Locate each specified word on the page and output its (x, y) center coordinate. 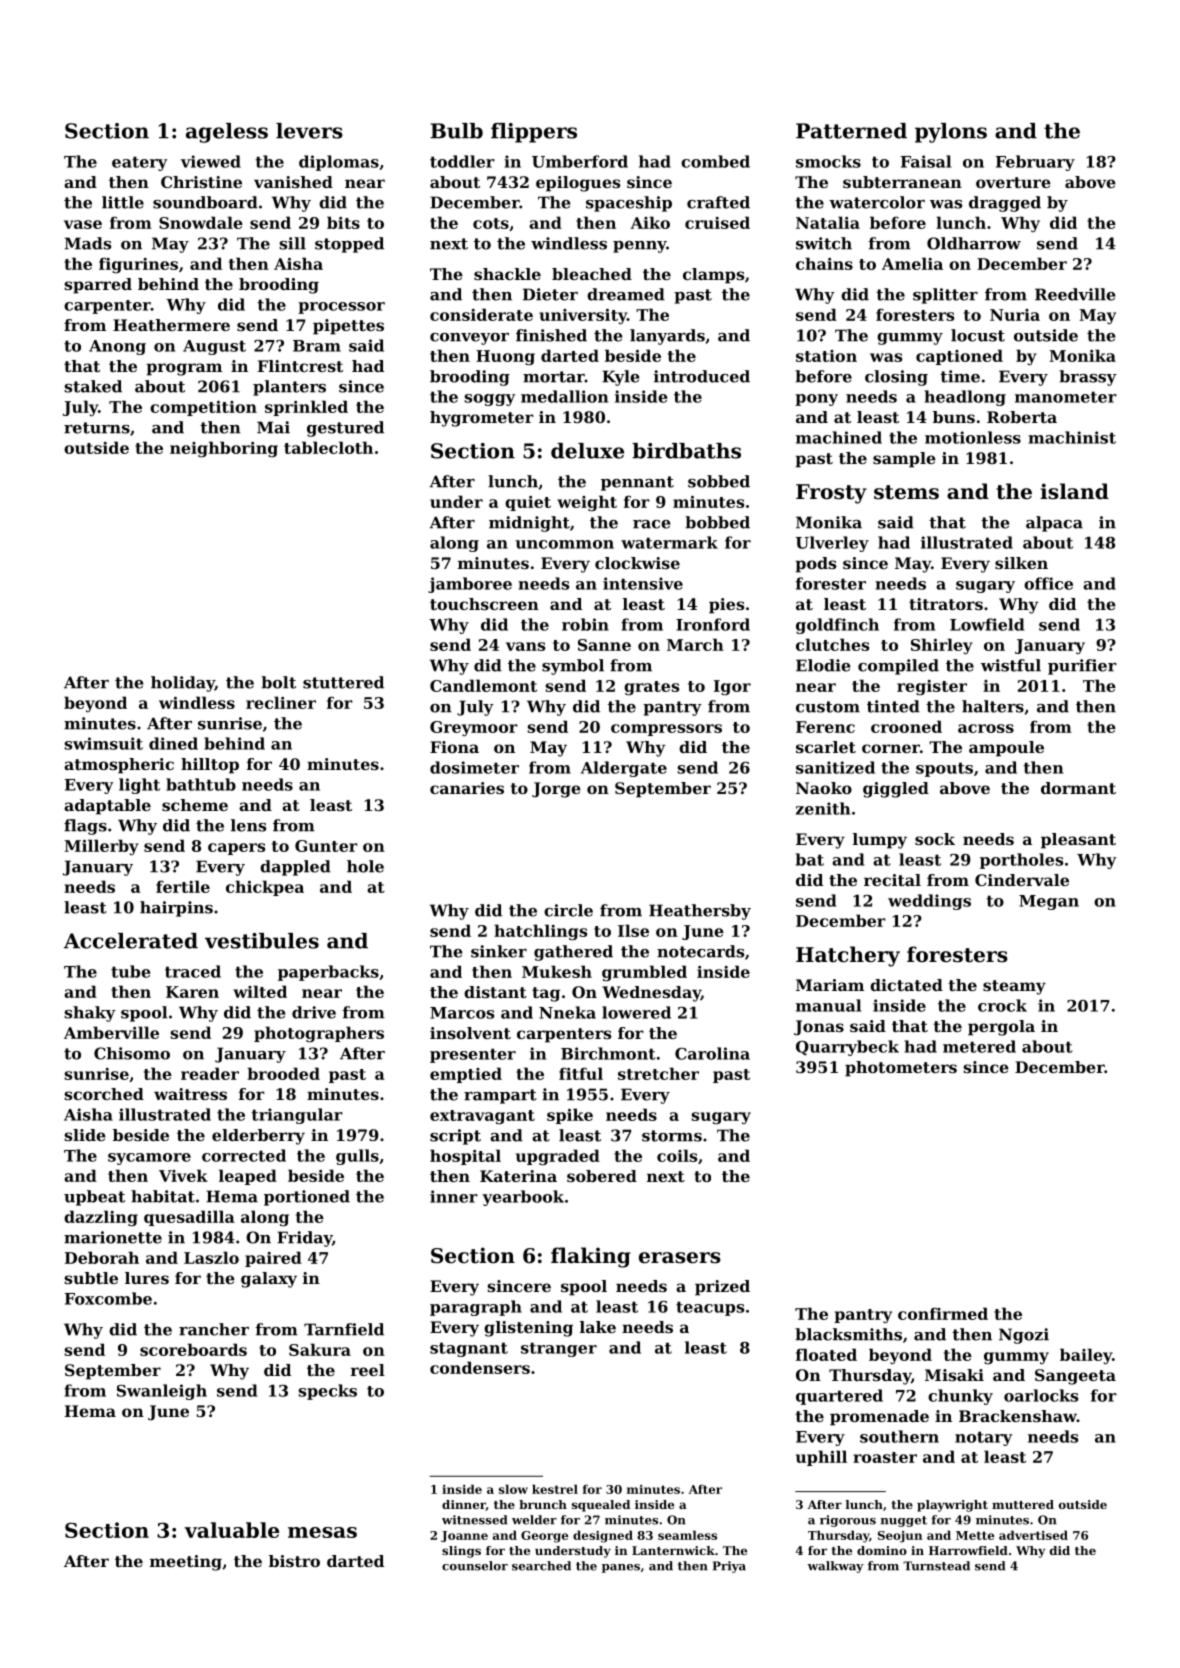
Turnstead (936, 1566)
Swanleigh (162, 1392)
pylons (951, 133)
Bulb (456, 131)
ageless (227, 133)
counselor (475, 1566)
